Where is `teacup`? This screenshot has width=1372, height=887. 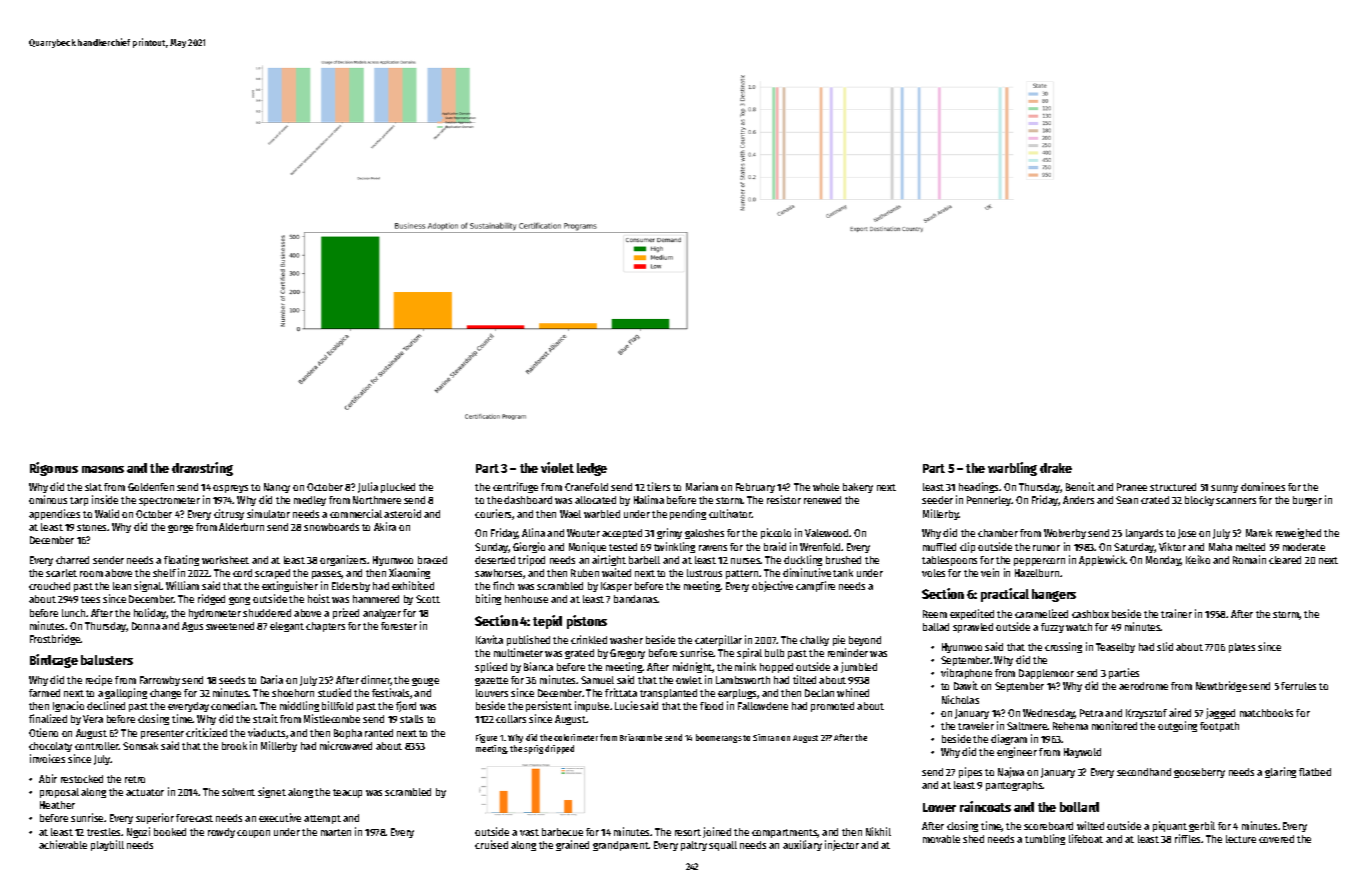 teacup is located at coordinates (347, 793).
